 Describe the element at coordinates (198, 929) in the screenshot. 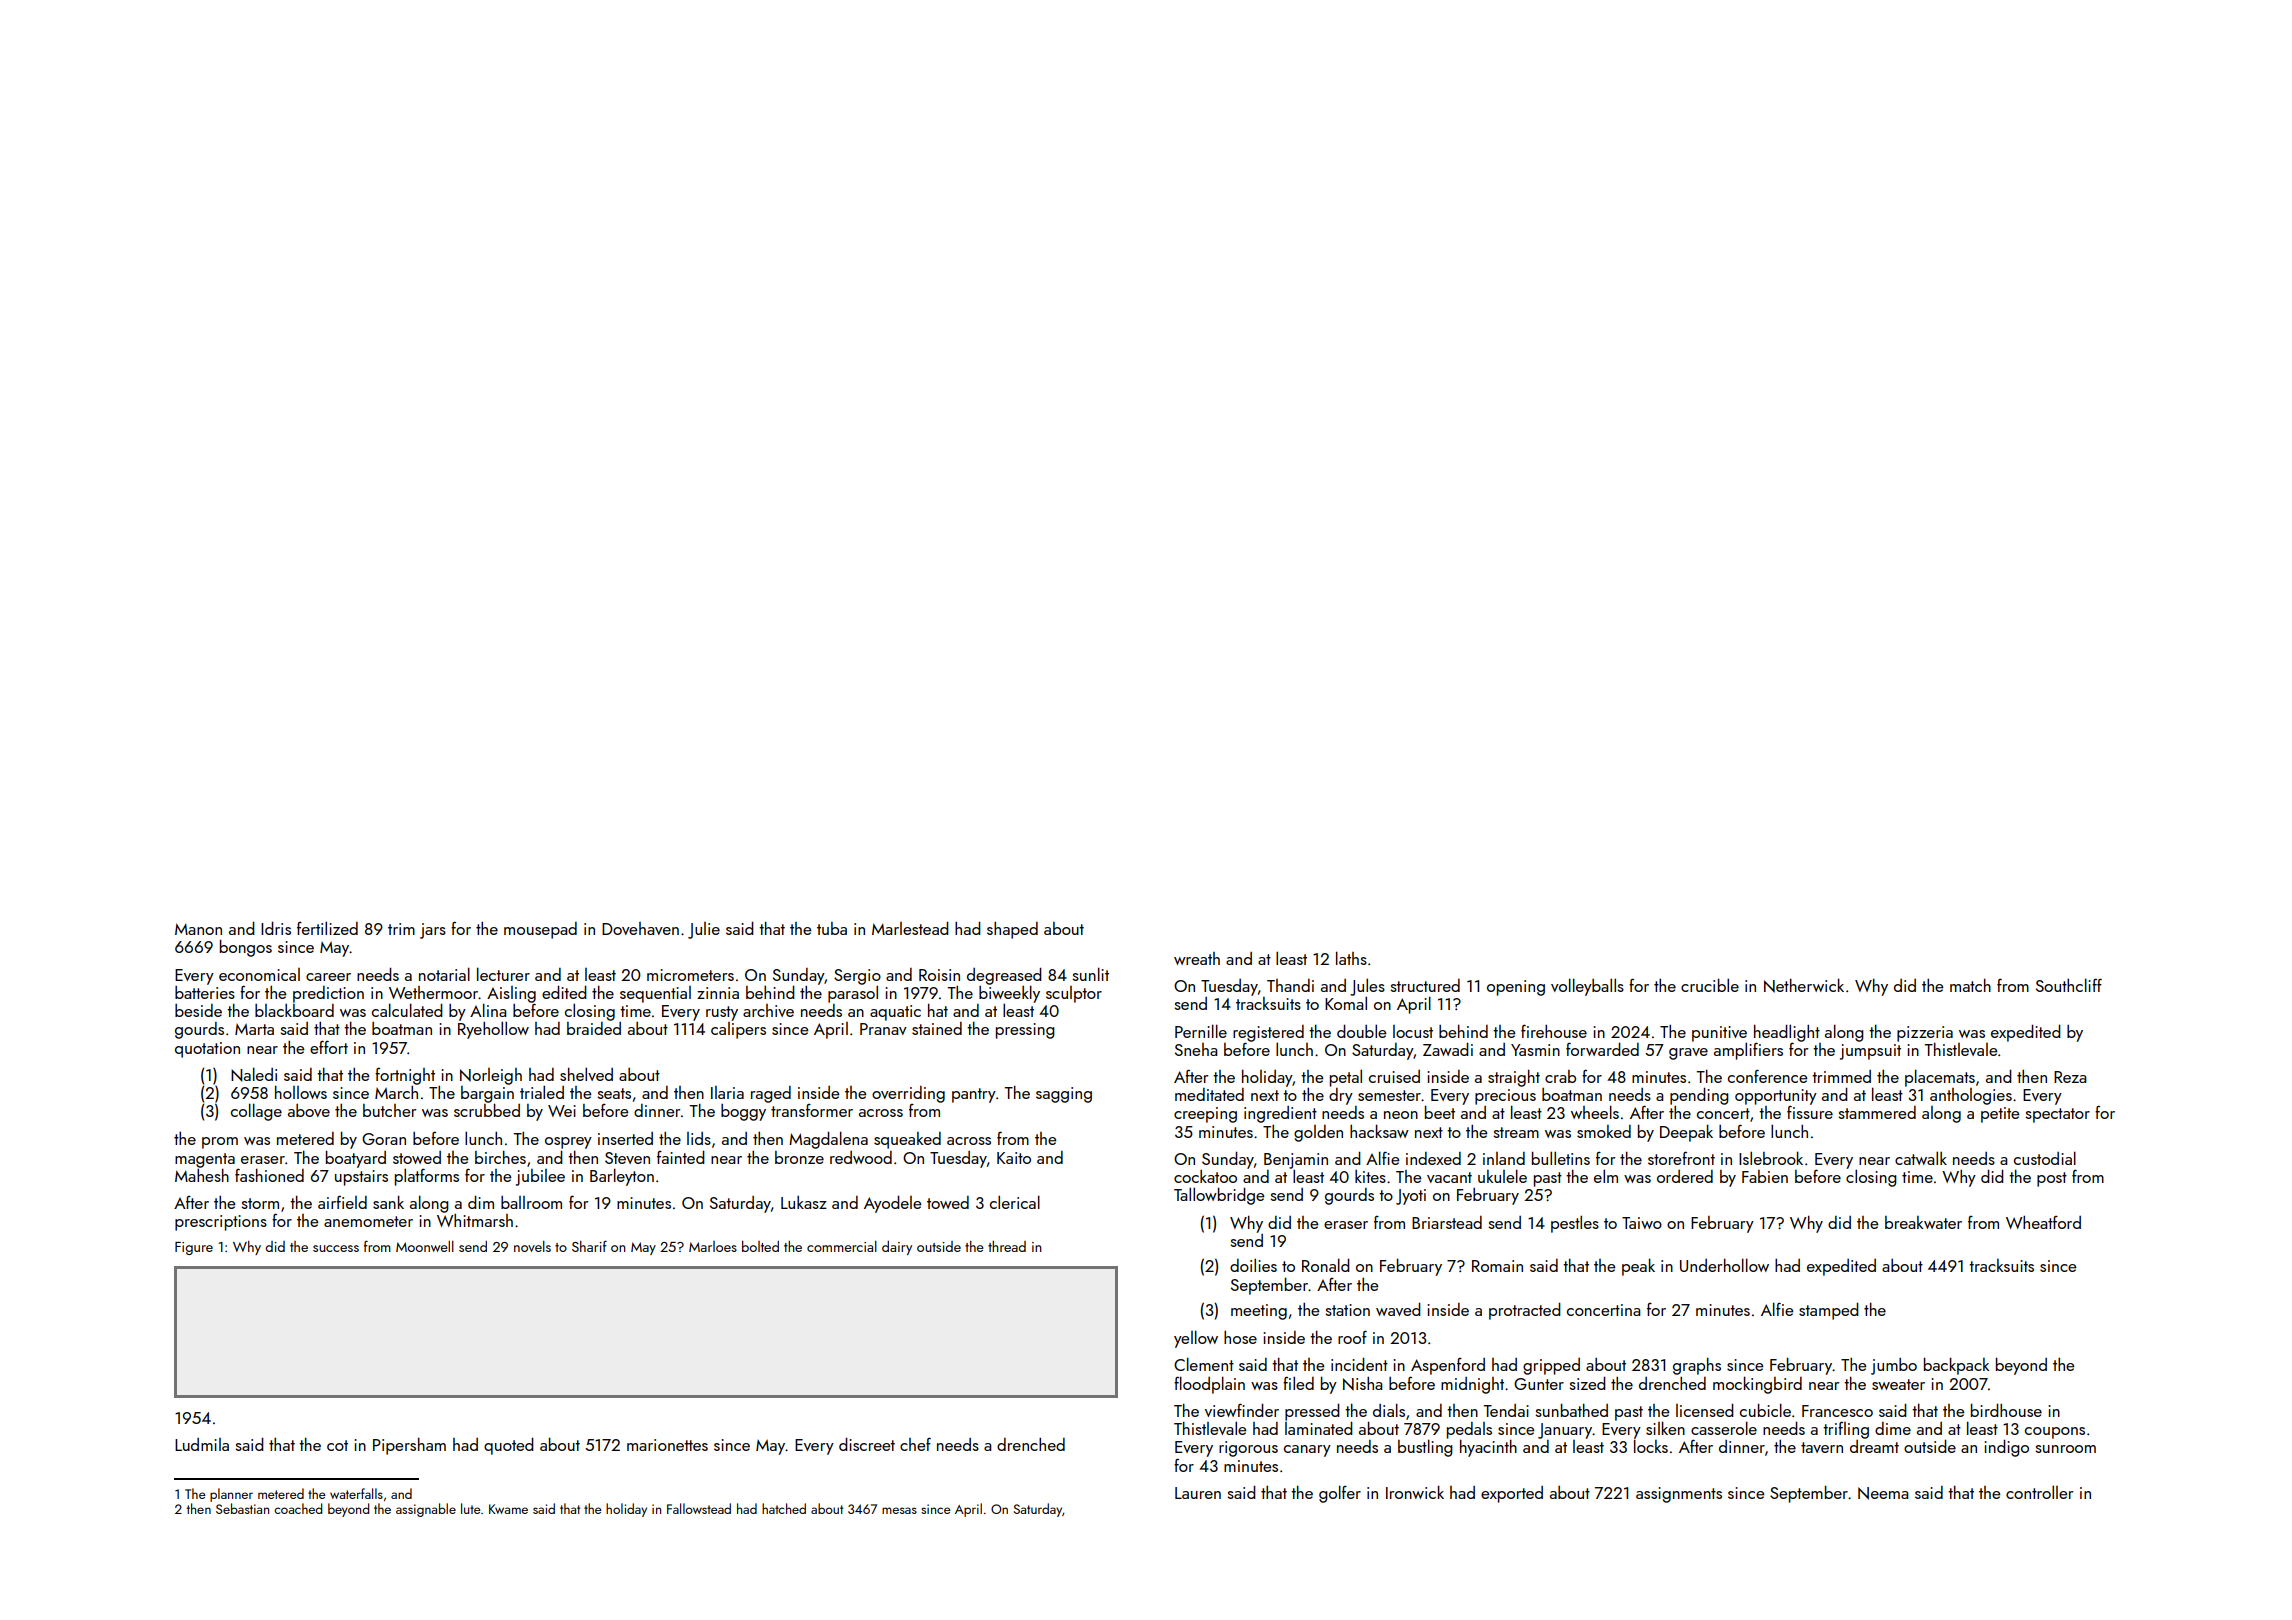

I see `Manon` at that location.
